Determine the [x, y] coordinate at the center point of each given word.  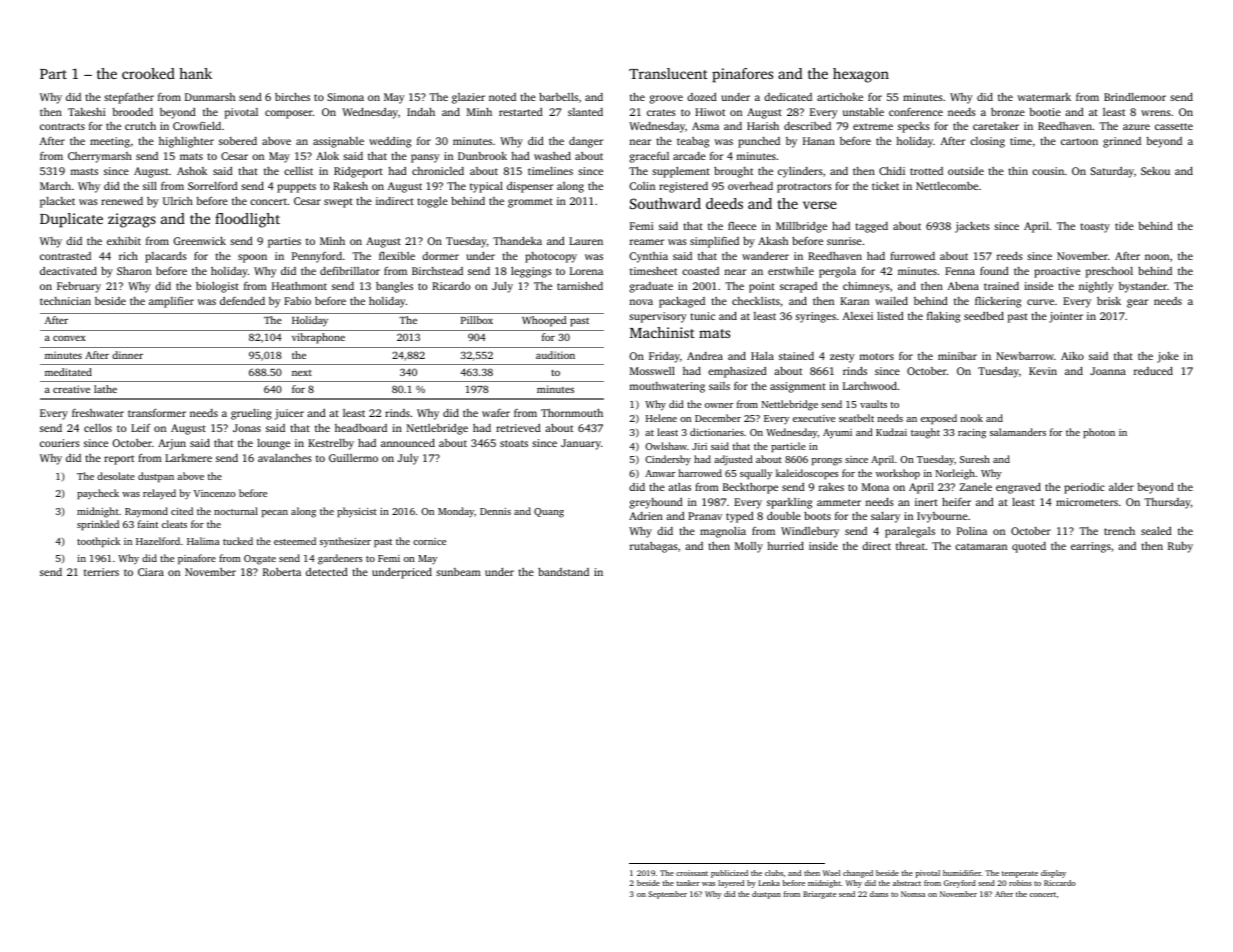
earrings [1091, 547]
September [667, 895]
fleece [742, 226]
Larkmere [188, 458]
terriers [101, 572]
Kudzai [891, 432]
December [718, 418]
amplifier [171, 302]
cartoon [1079, 141]
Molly [749, 547]
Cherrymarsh [100, 157]
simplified [714, 242]
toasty [1095, 228]
